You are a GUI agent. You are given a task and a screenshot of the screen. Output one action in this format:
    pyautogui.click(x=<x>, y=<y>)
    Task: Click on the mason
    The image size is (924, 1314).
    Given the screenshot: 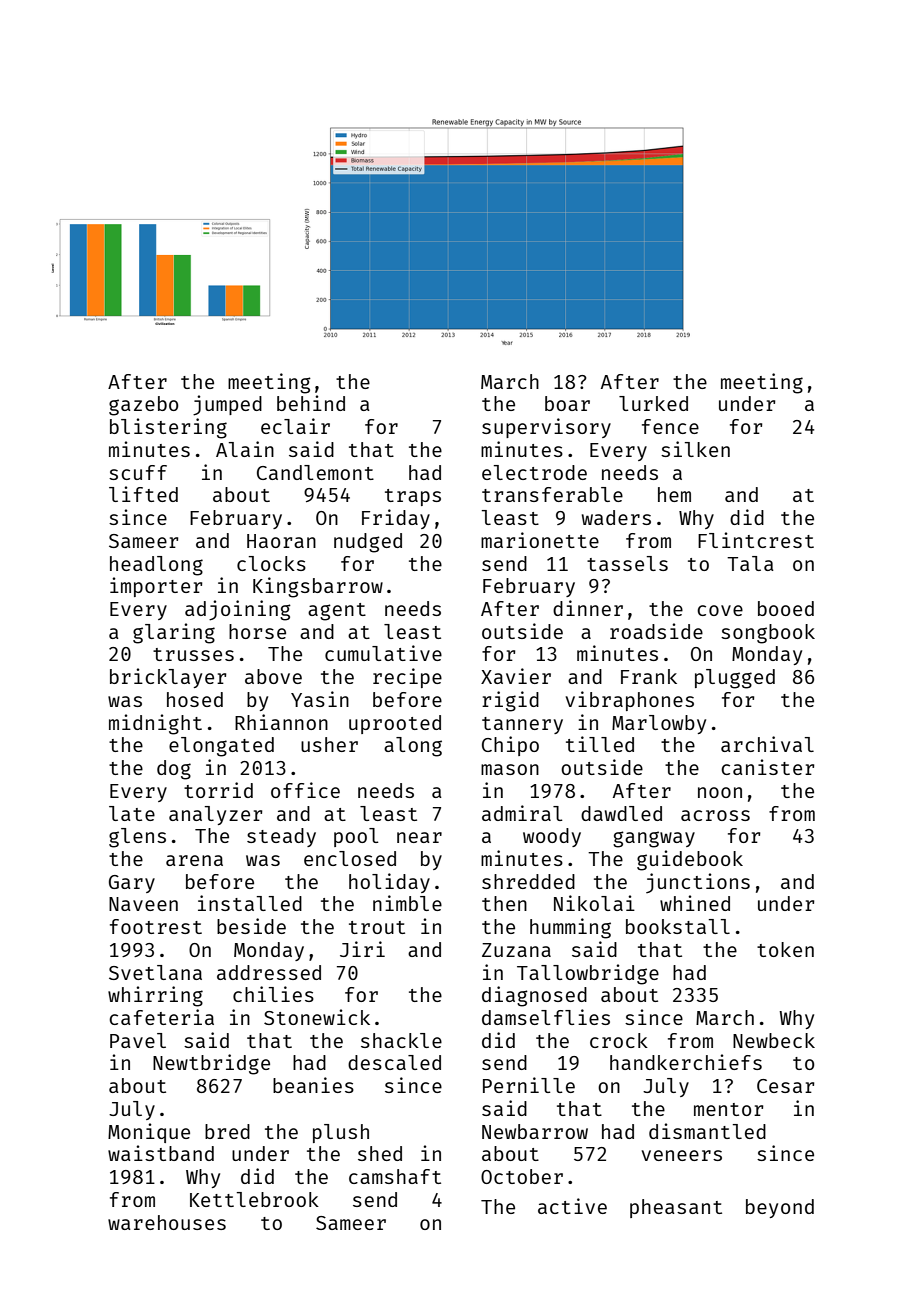 What is the action you would take?
    pyautogui.click(x=510, y=769)
